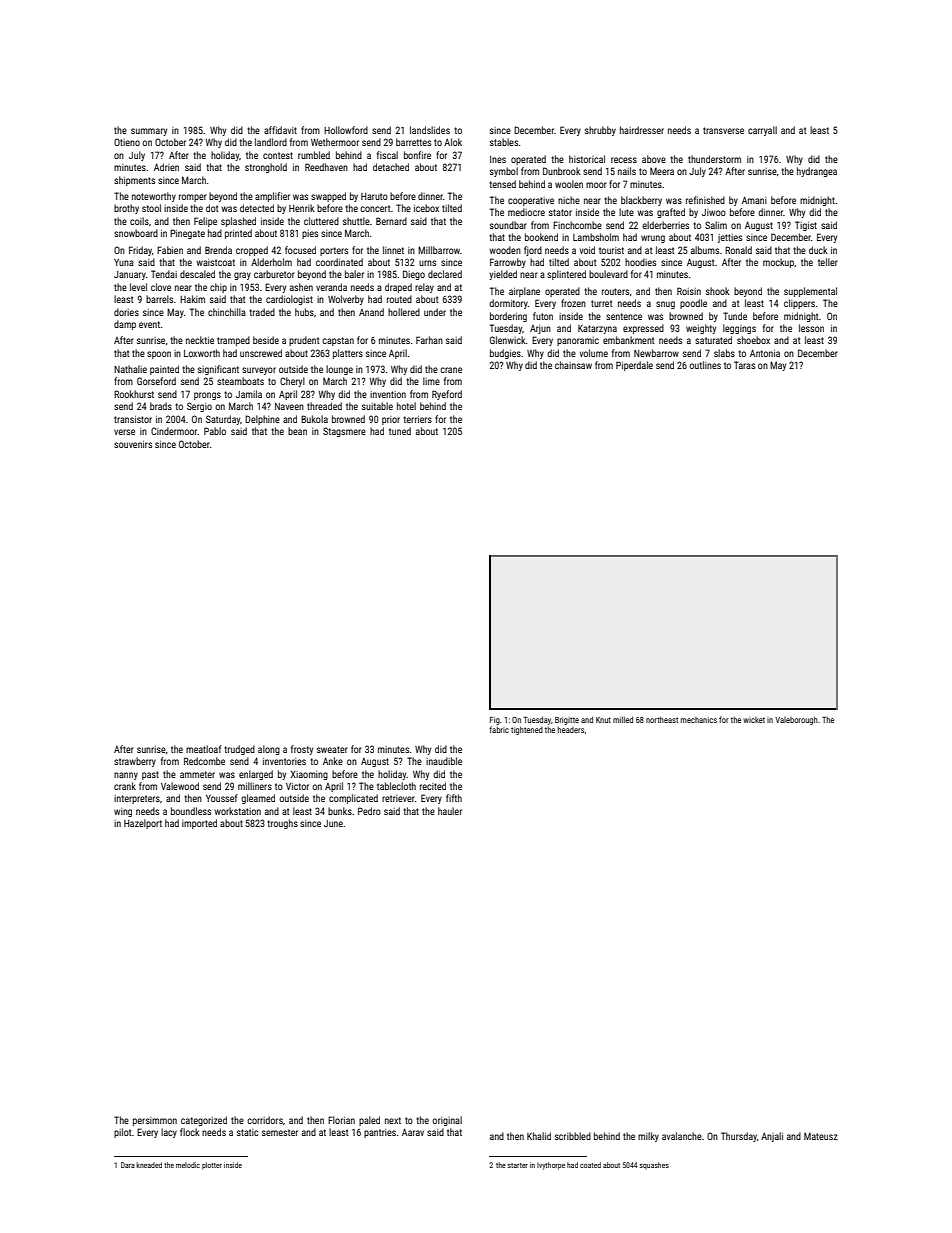  I want to click on mechanics, so click(699, 720).
